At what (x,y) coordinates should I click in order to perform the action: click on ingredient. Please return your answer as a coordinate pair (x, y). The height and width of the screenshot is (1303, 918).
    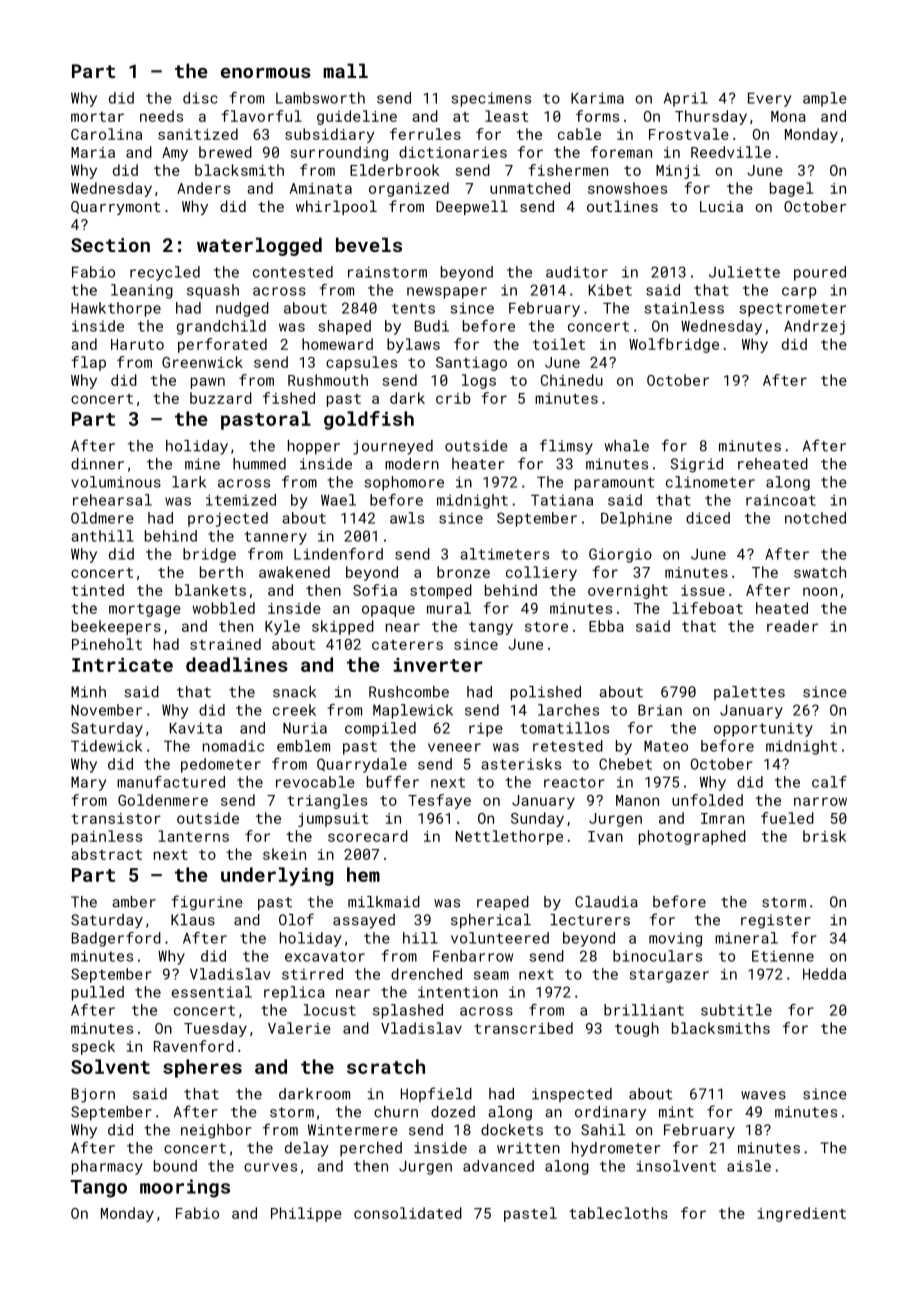
    Looking at the image, I should click on (802, 1214).
